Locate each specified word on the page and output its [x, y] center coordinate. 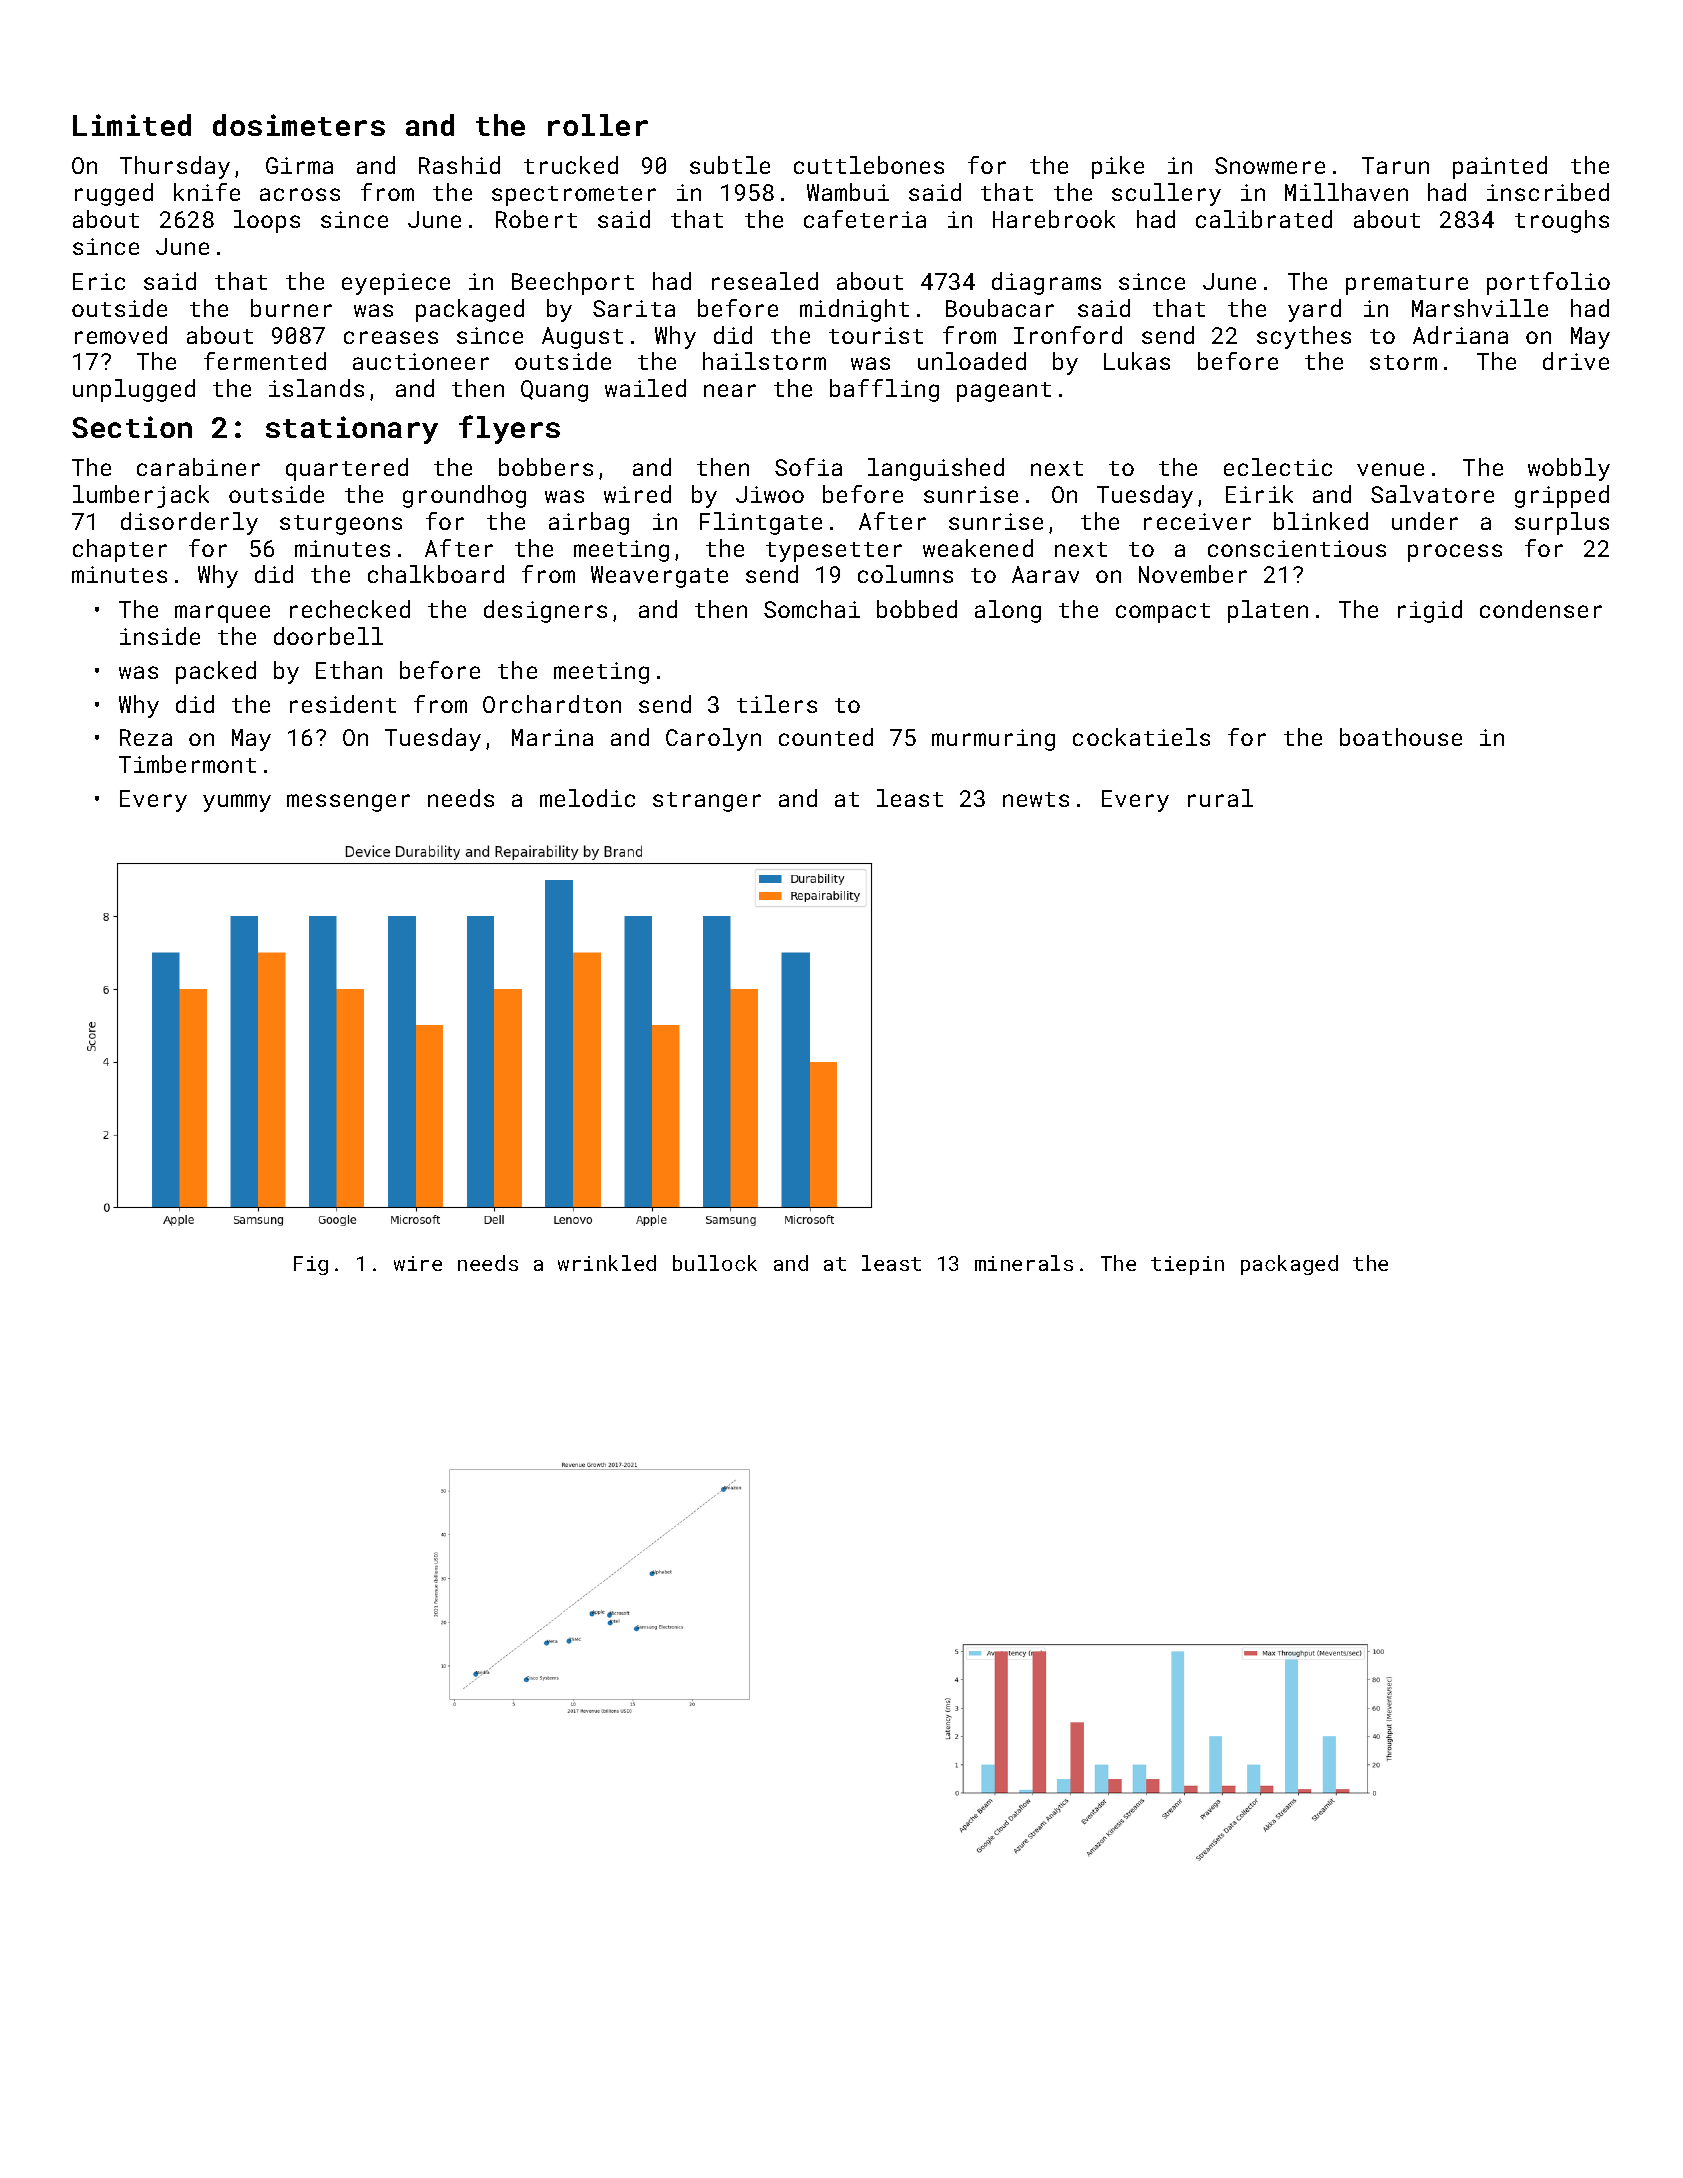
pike [1118, 167]
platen [1268, 611]
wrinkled [607, 1263]
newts [1036, 799]
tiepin [1187, 1265]
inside [160, 636]
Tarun [1395, 165]
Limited [132, 125]
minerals [1024, 1263]
